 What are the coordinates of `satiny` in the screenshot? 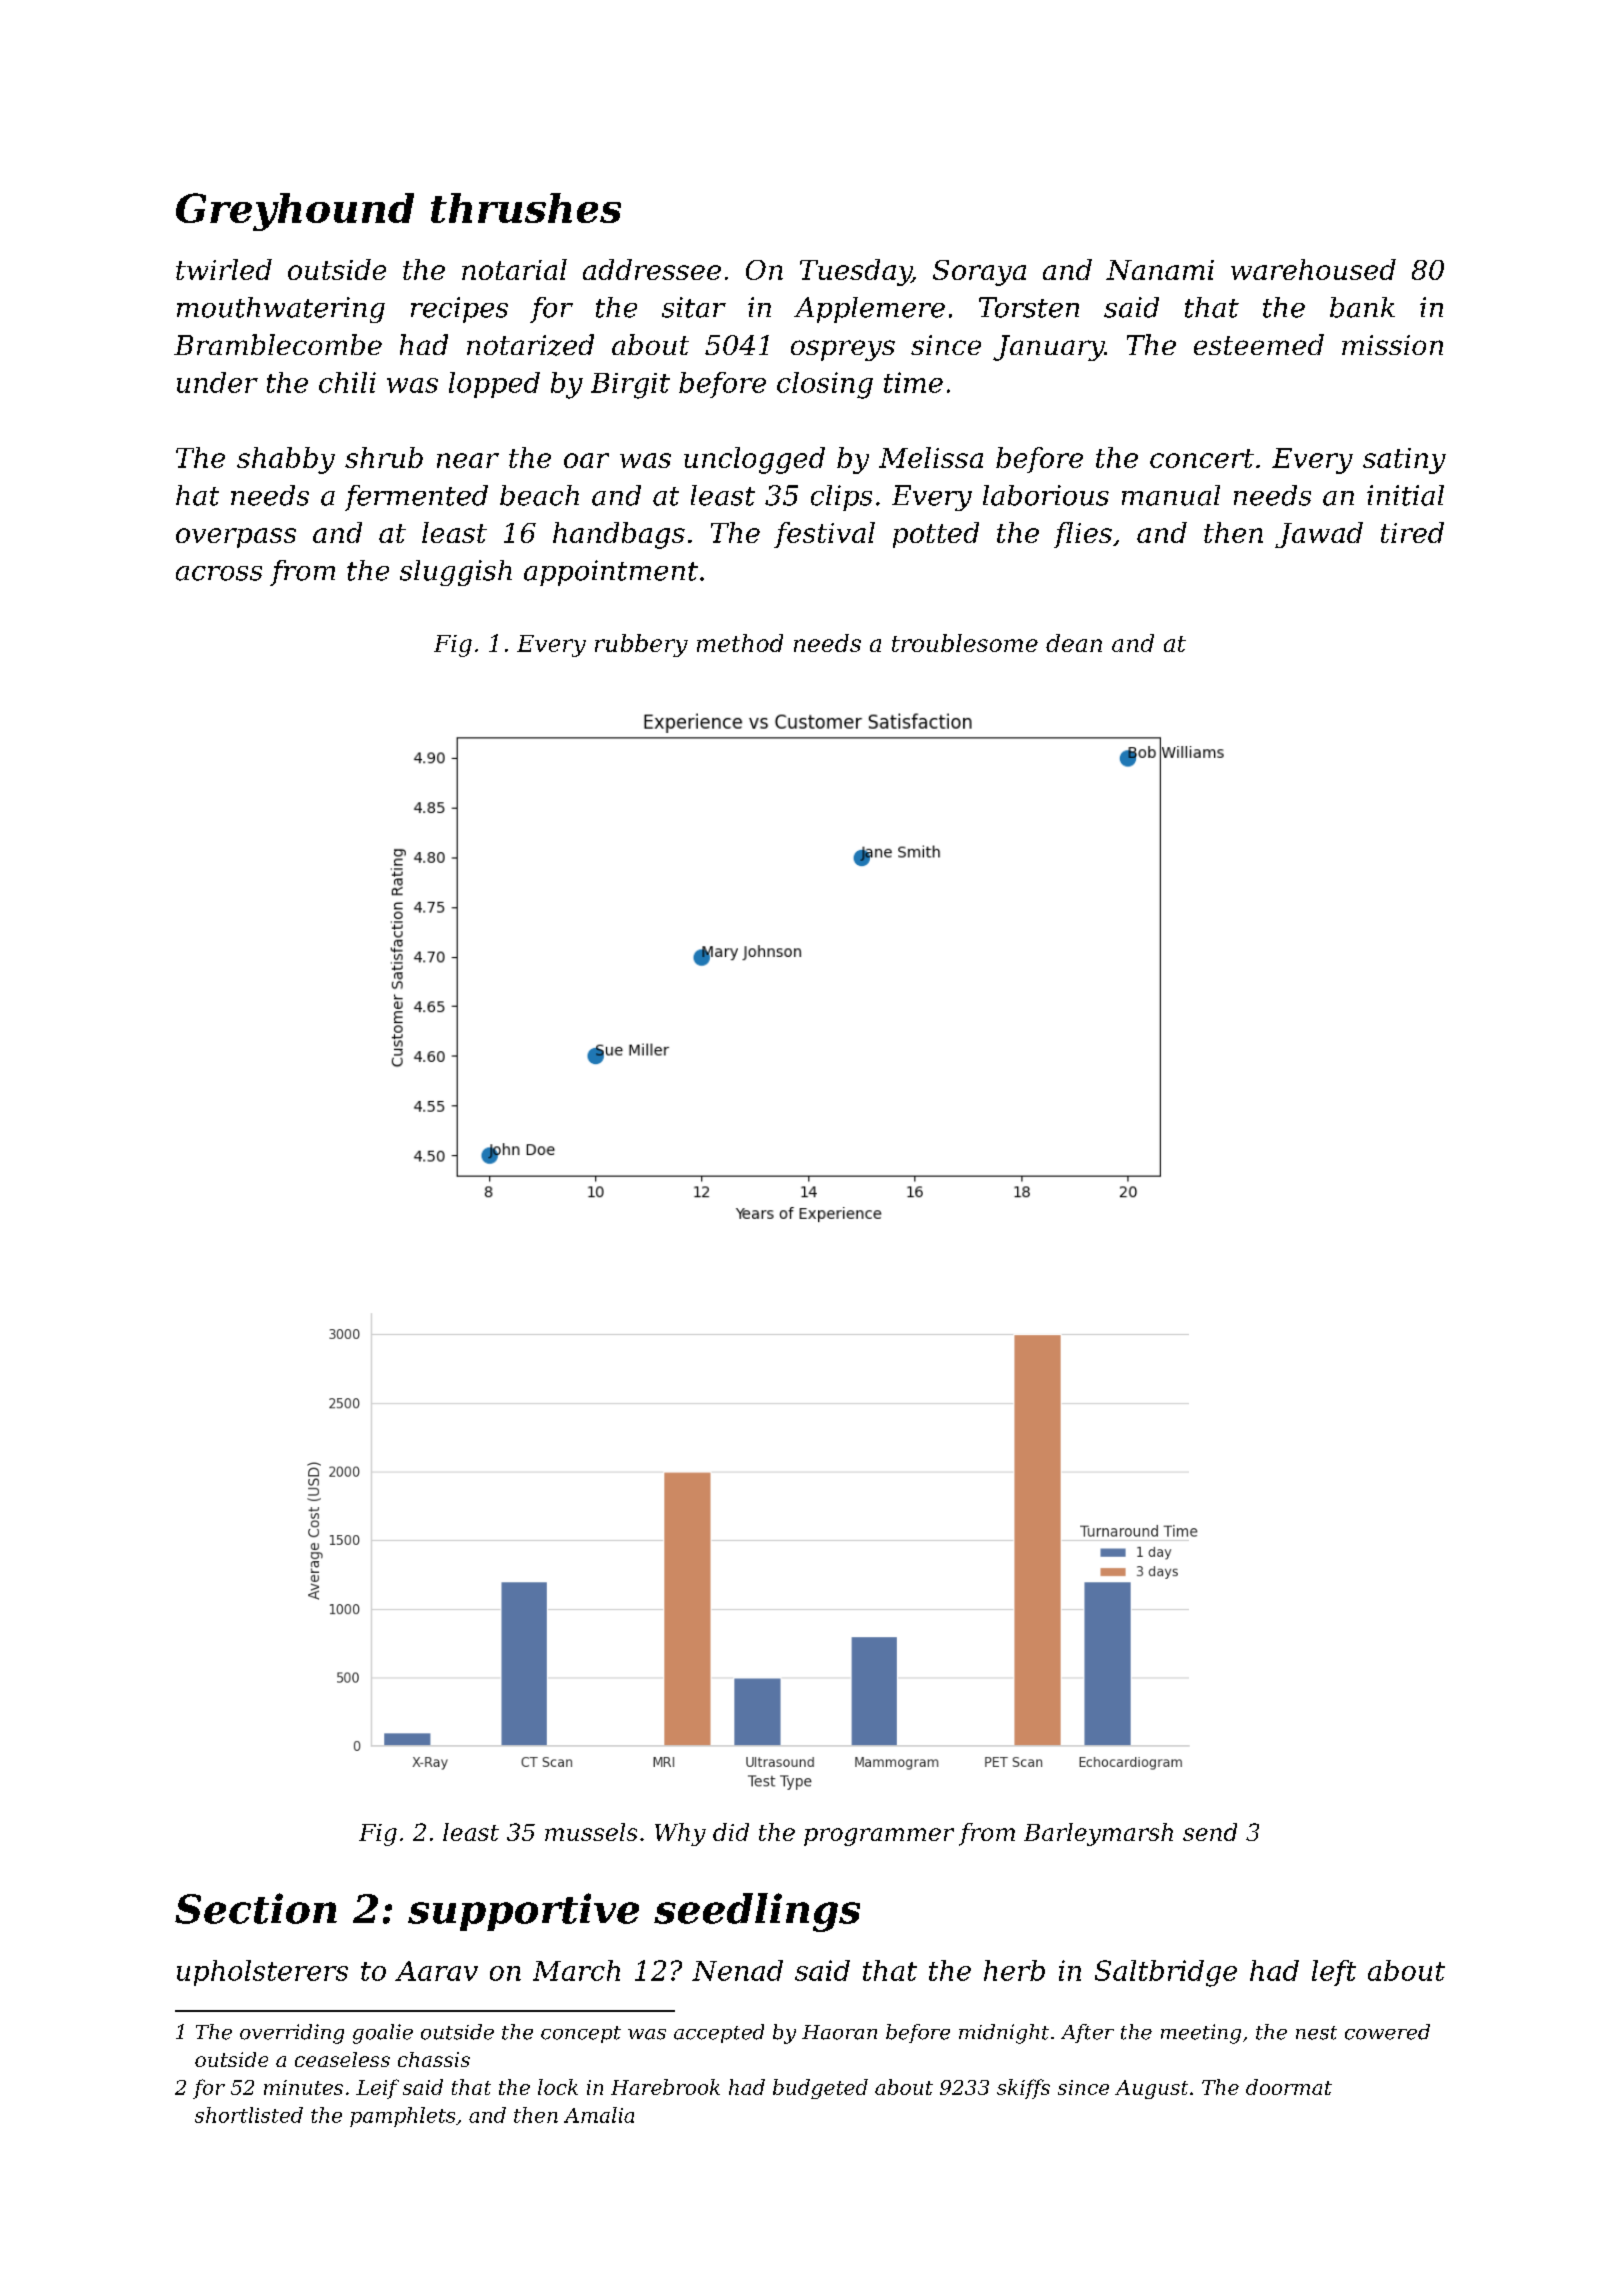 It's located at (1404, 461).
